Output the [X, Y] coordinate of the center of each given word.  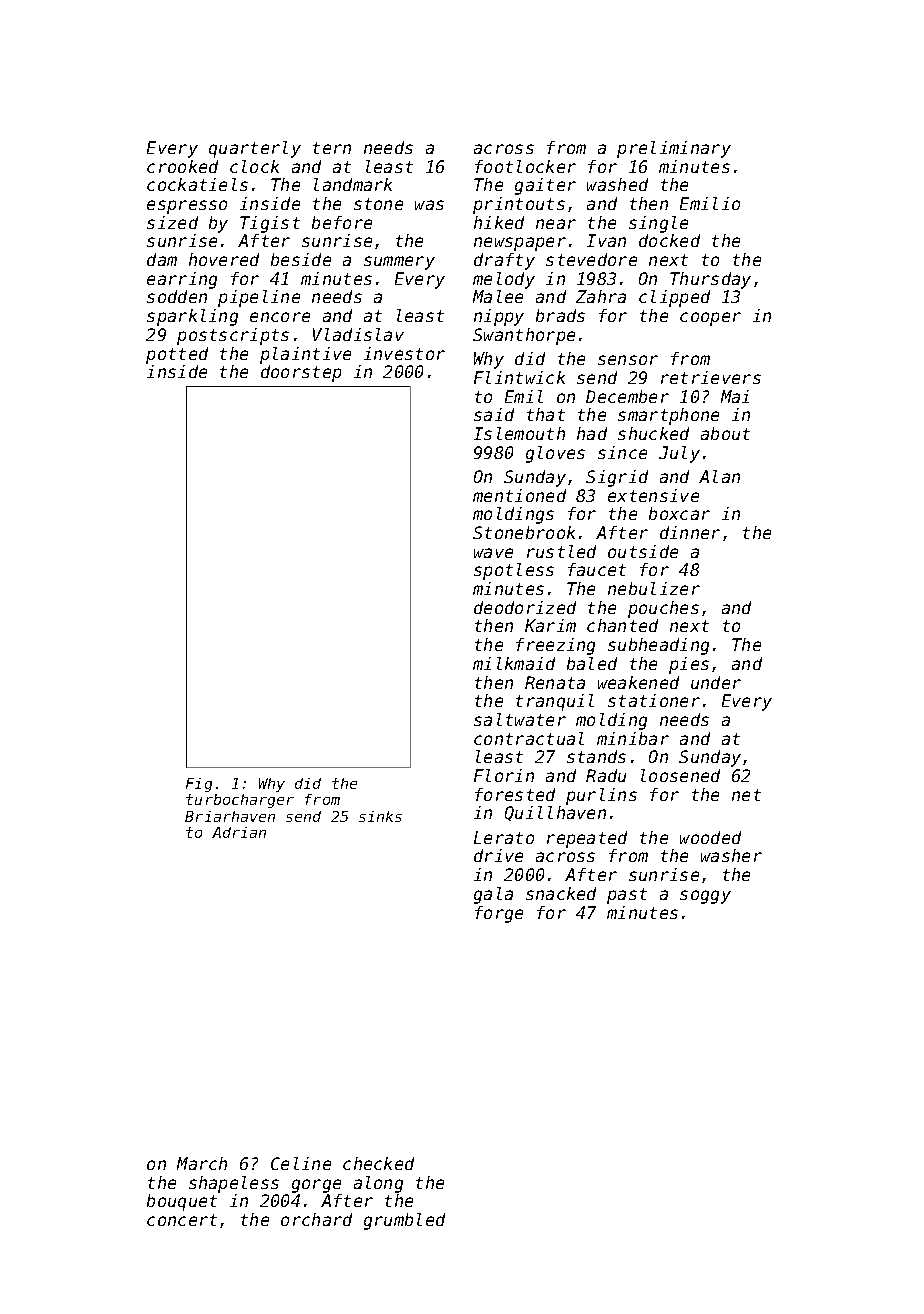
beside [301, 259]
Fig [199, 785]
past [627, 896]
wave [493, 553]
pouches [663, 609]
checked [378, 1163]
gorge [316, 1186]
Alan [719, 476]
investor [404, 353]
